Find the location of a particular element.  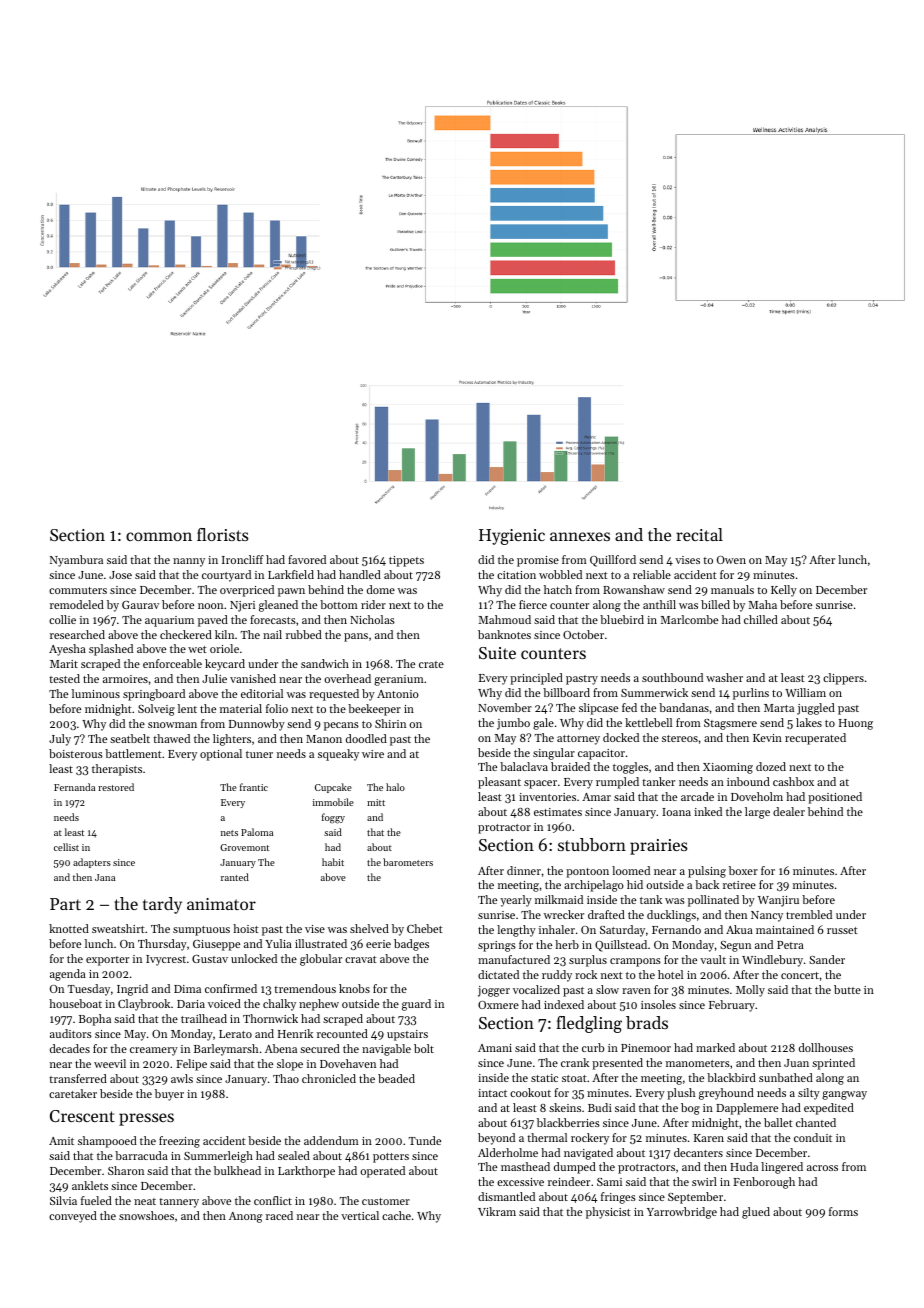

glued is located at coordinates (756, 1213).
